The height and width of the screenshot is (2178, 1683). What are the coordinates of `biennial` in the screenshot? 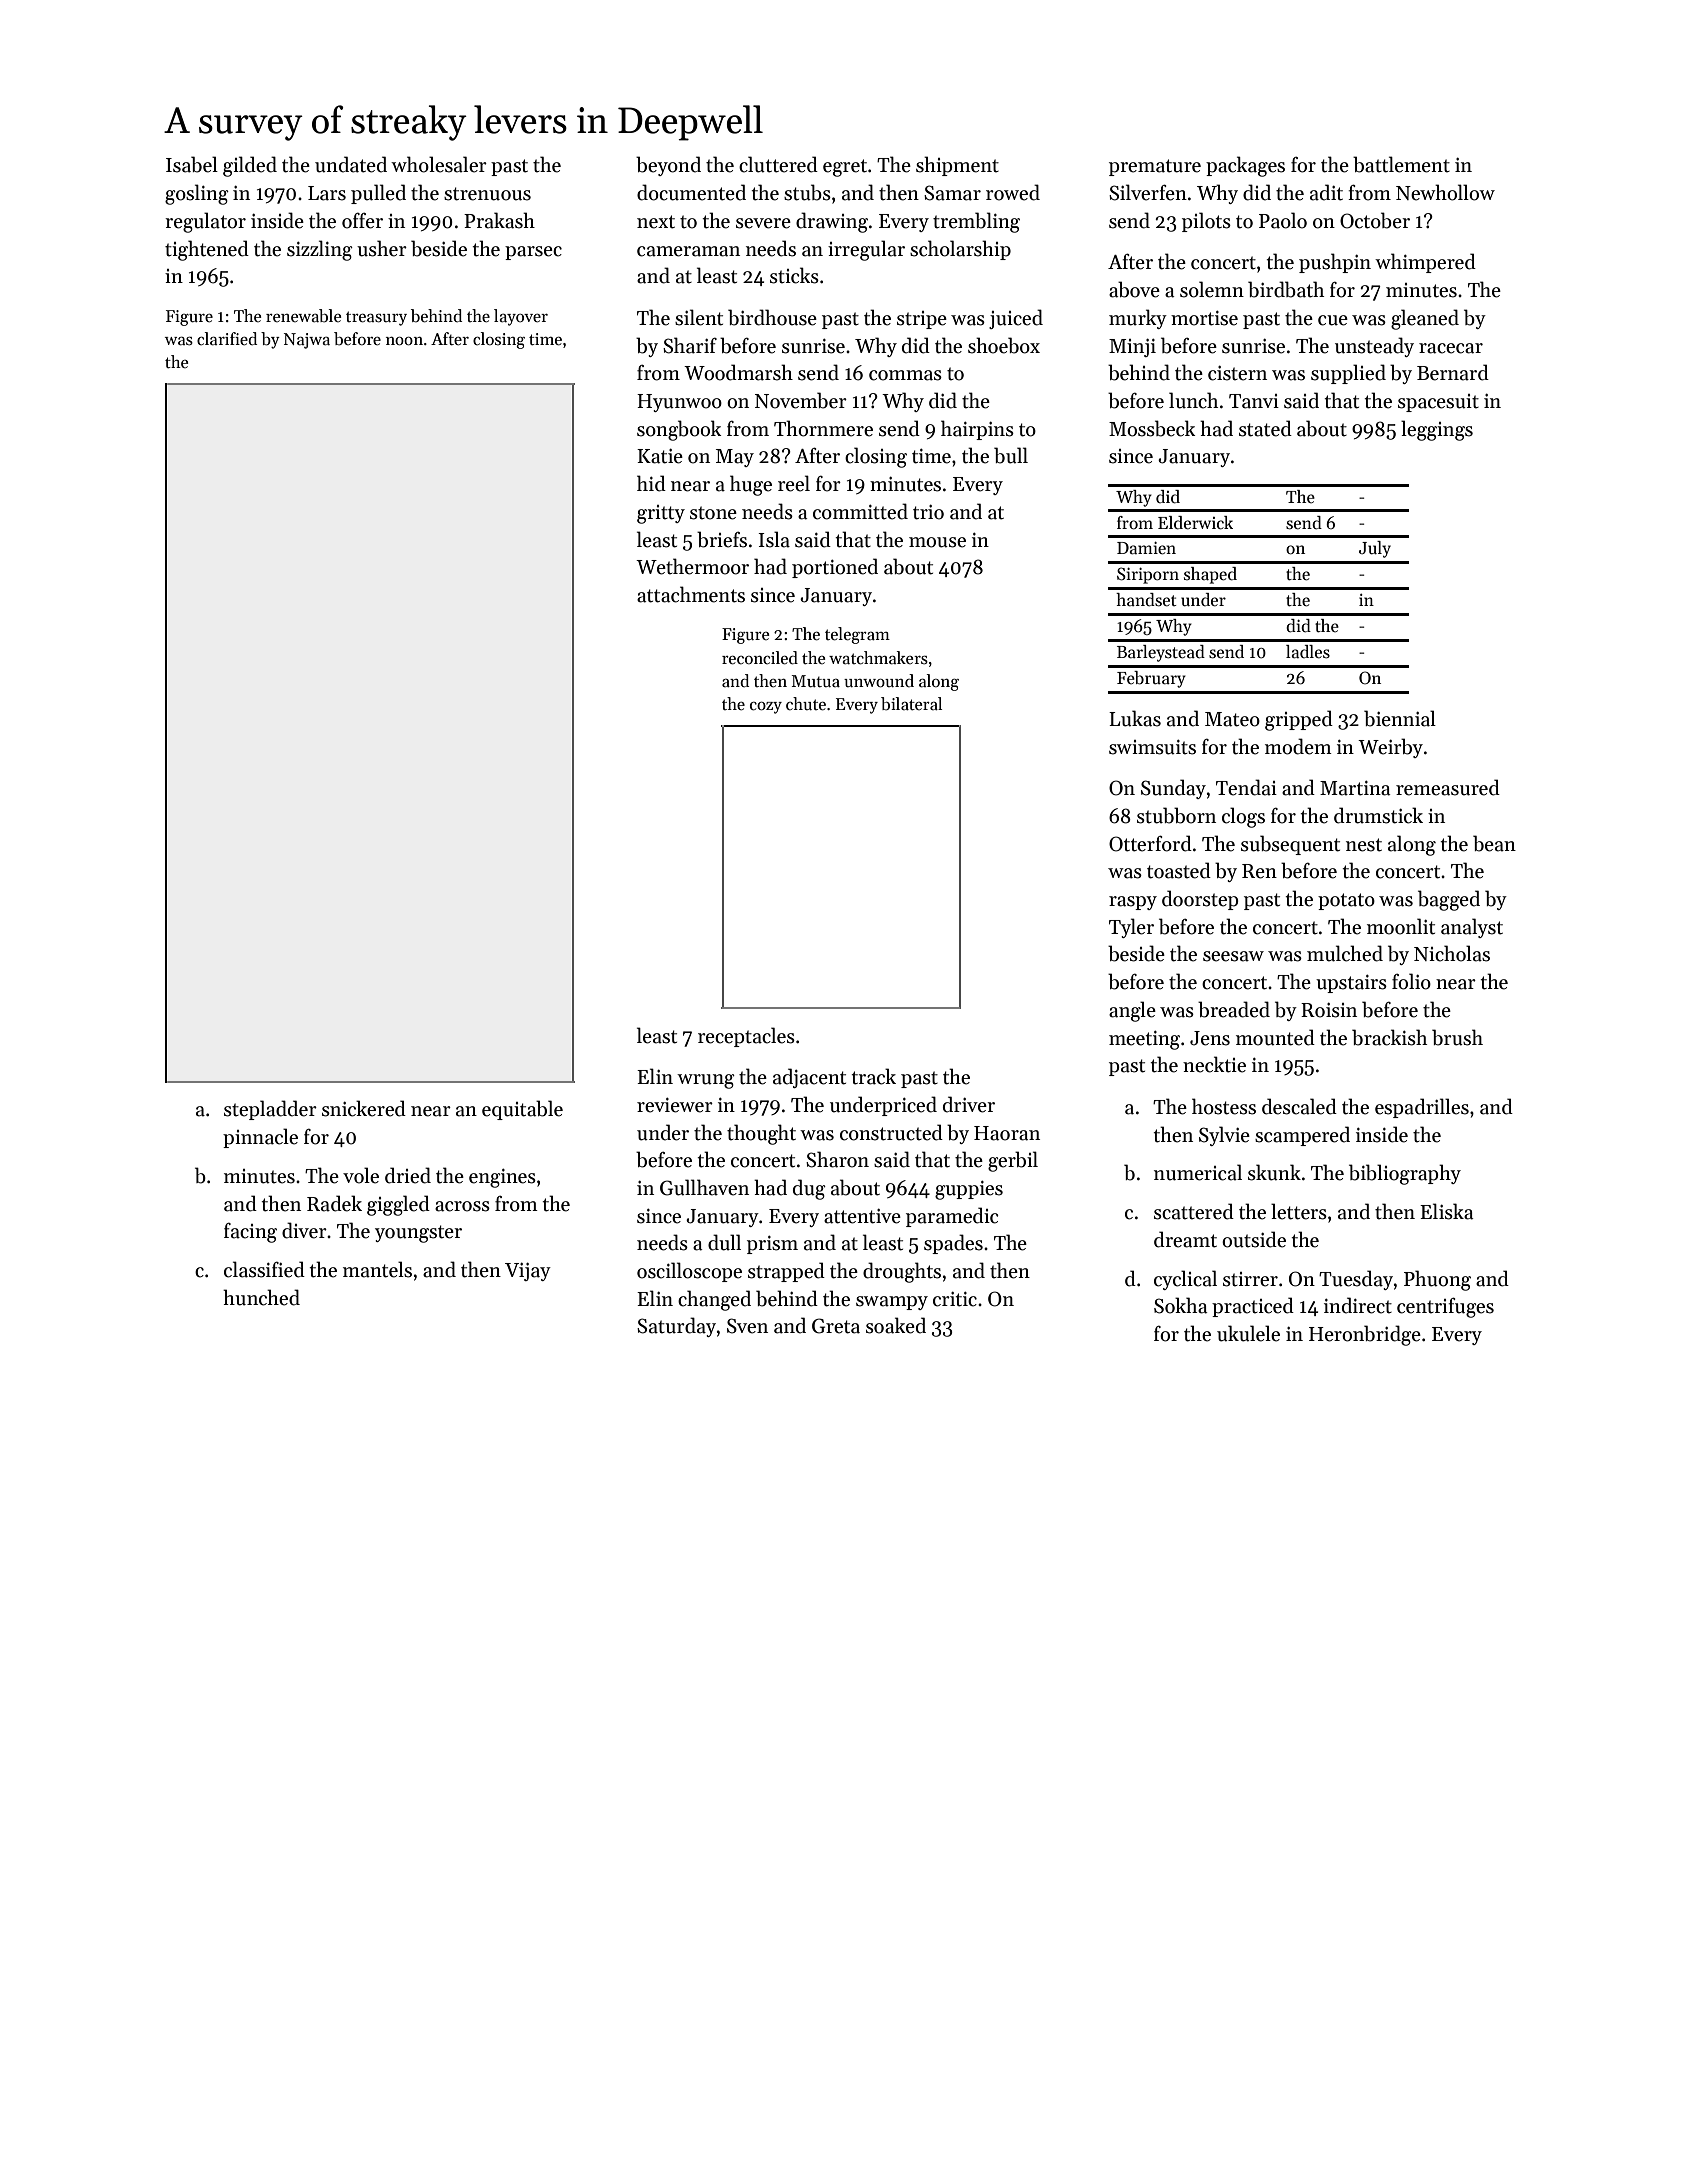 It's located at (1400, 718).
